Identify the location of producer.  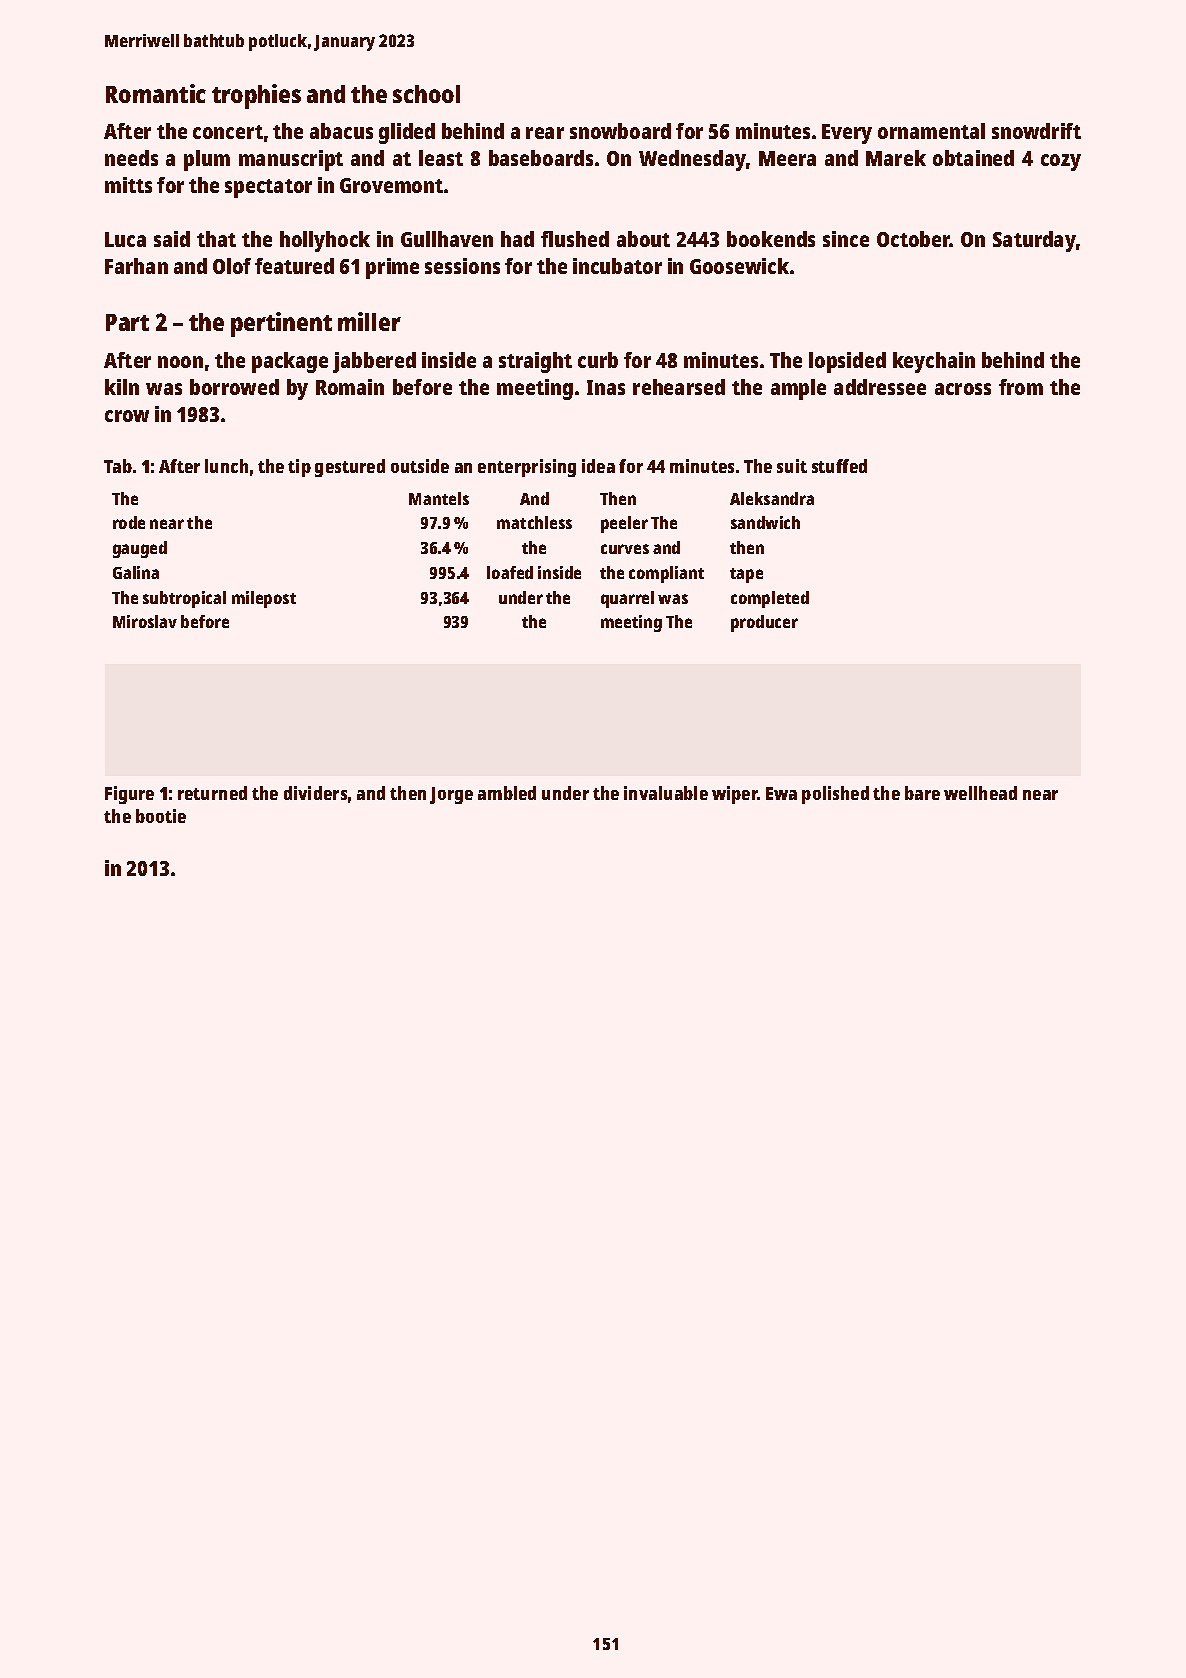
(764, 623).
